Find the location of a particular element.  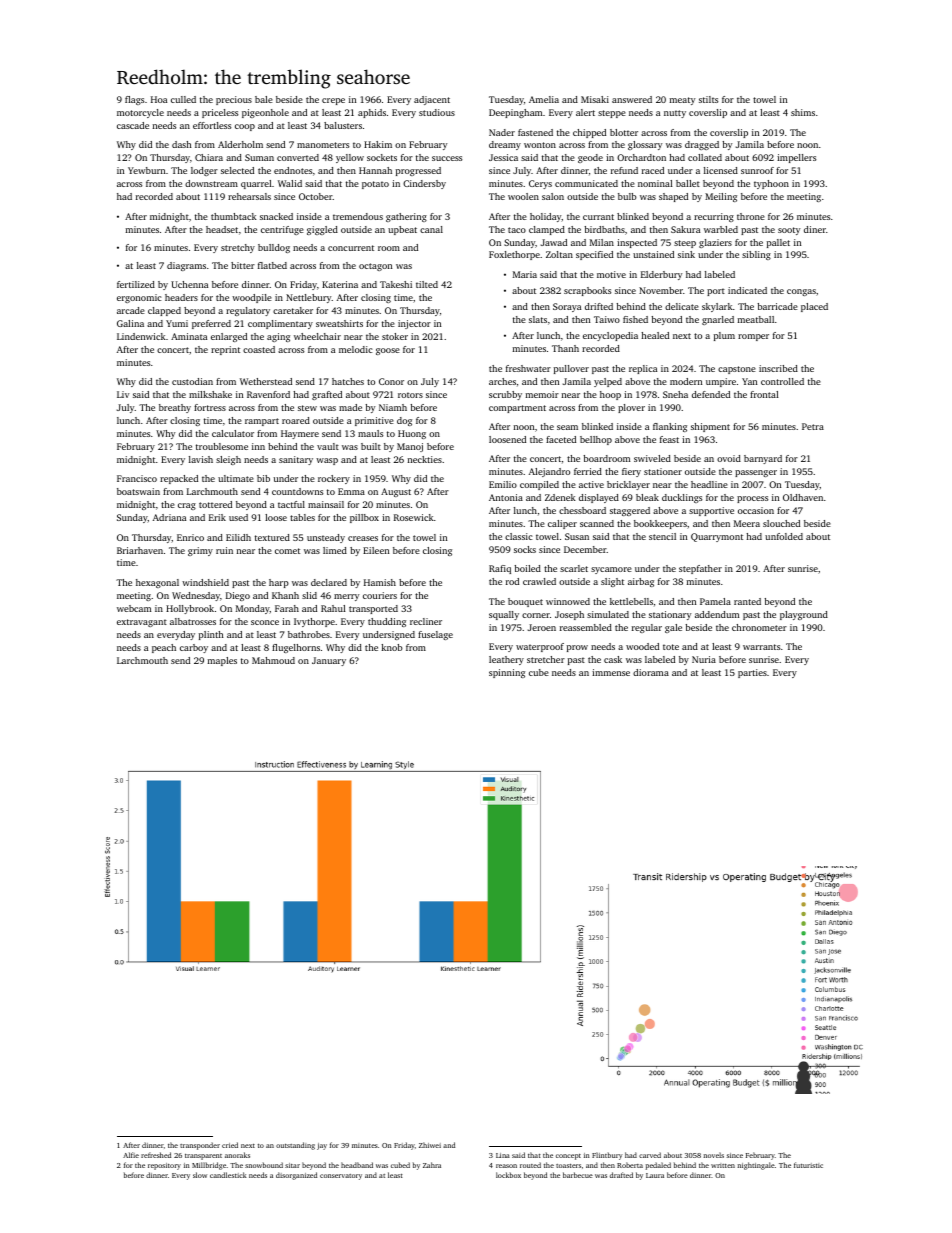

spinning is located at coordinates (507, 673).
